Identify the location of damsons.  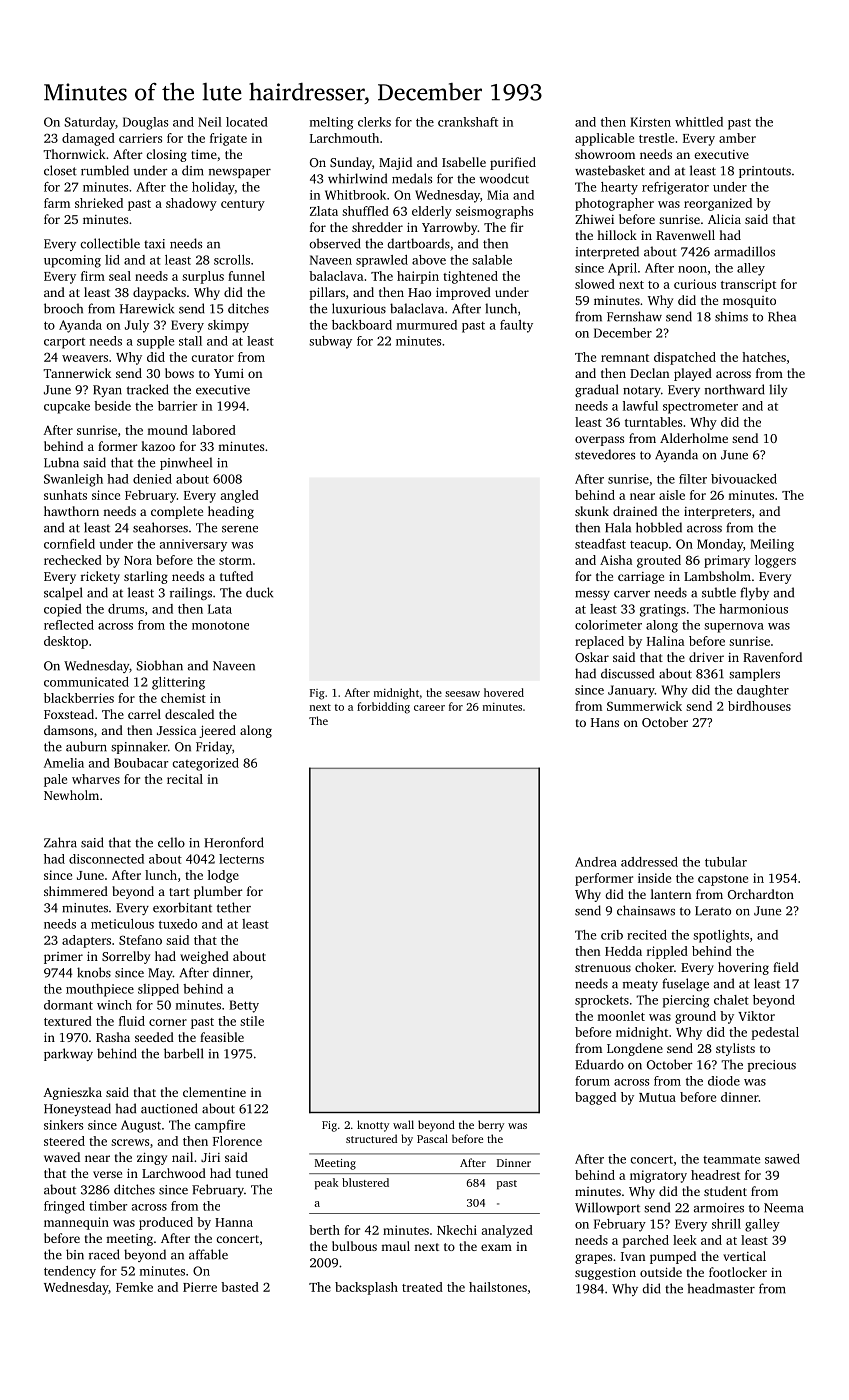
(68, 730).
